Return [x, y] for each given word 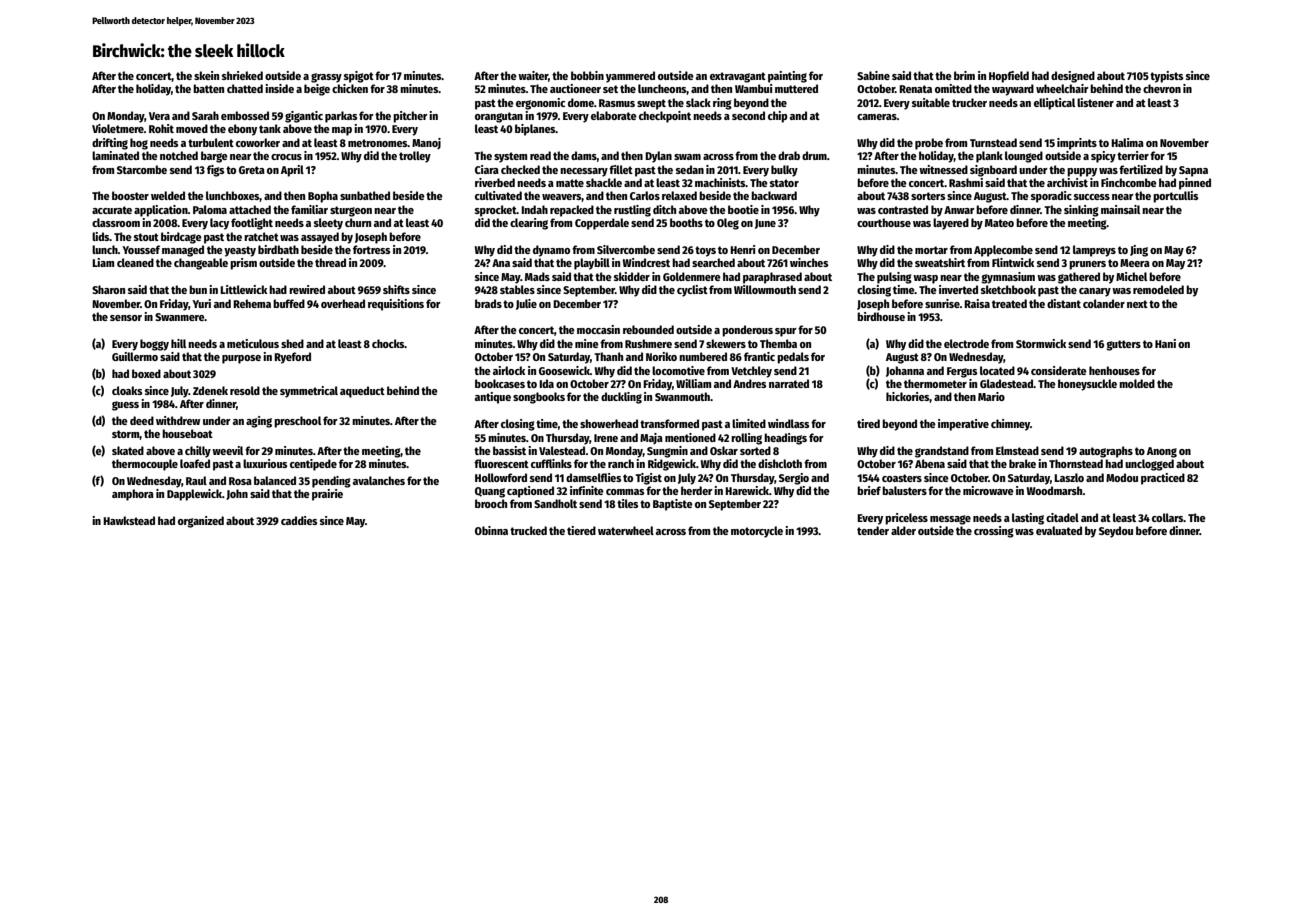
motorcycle [757, 532]
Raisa [977, 303]
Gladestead [1006, 383]
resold [245, 390]
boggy [154, 345]
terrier [1133, 155]
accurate [112, 210]
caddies [299, 520]
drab [789, 155]
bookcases [500, 383]
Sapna [1193, 171]
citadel [1062, 517]
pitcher [410, 117]
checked [520, 169]
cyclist [692, 291]
